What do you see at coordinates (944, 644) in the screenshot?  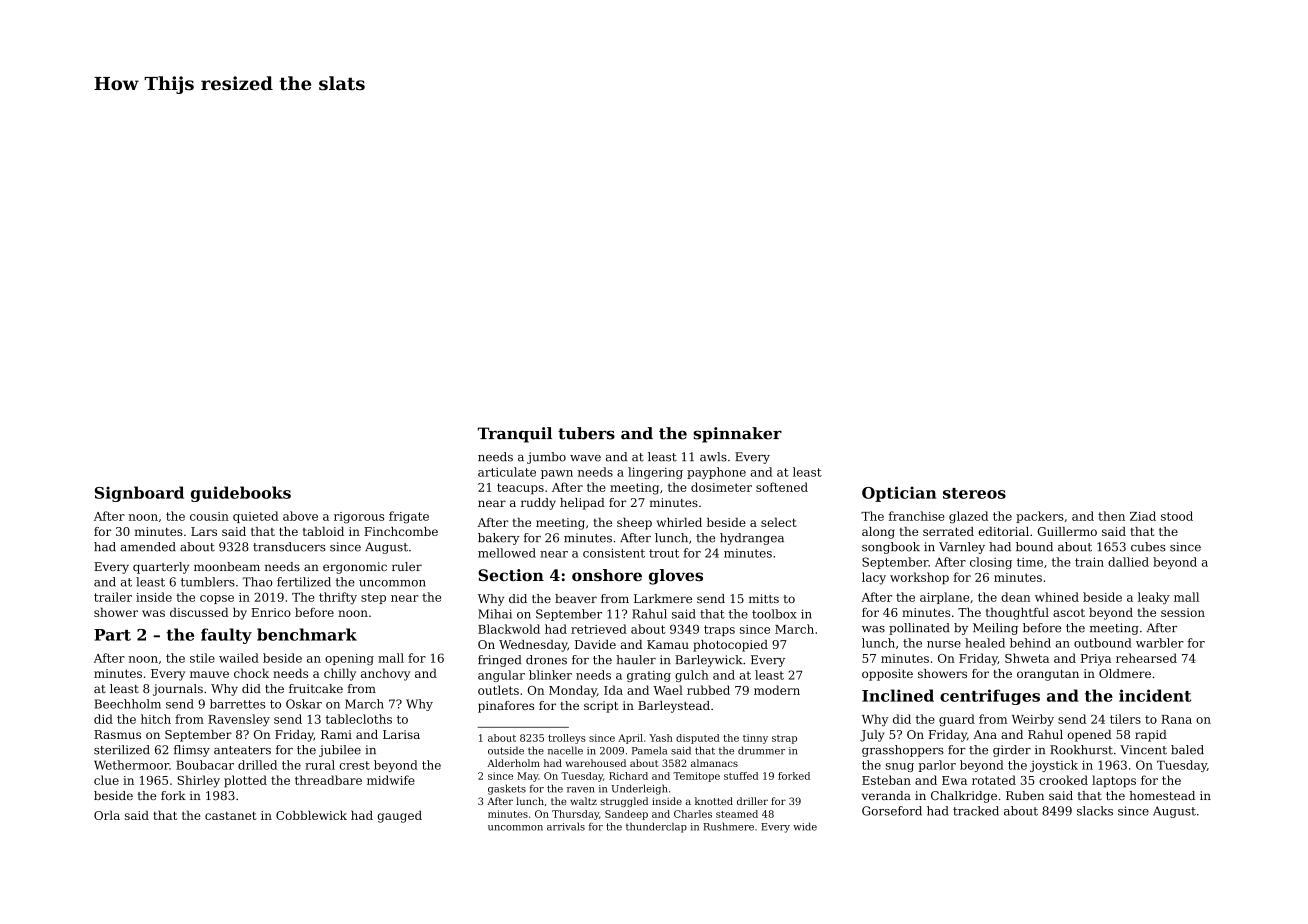 I see `nurse` at bounding box center [944, 644].
